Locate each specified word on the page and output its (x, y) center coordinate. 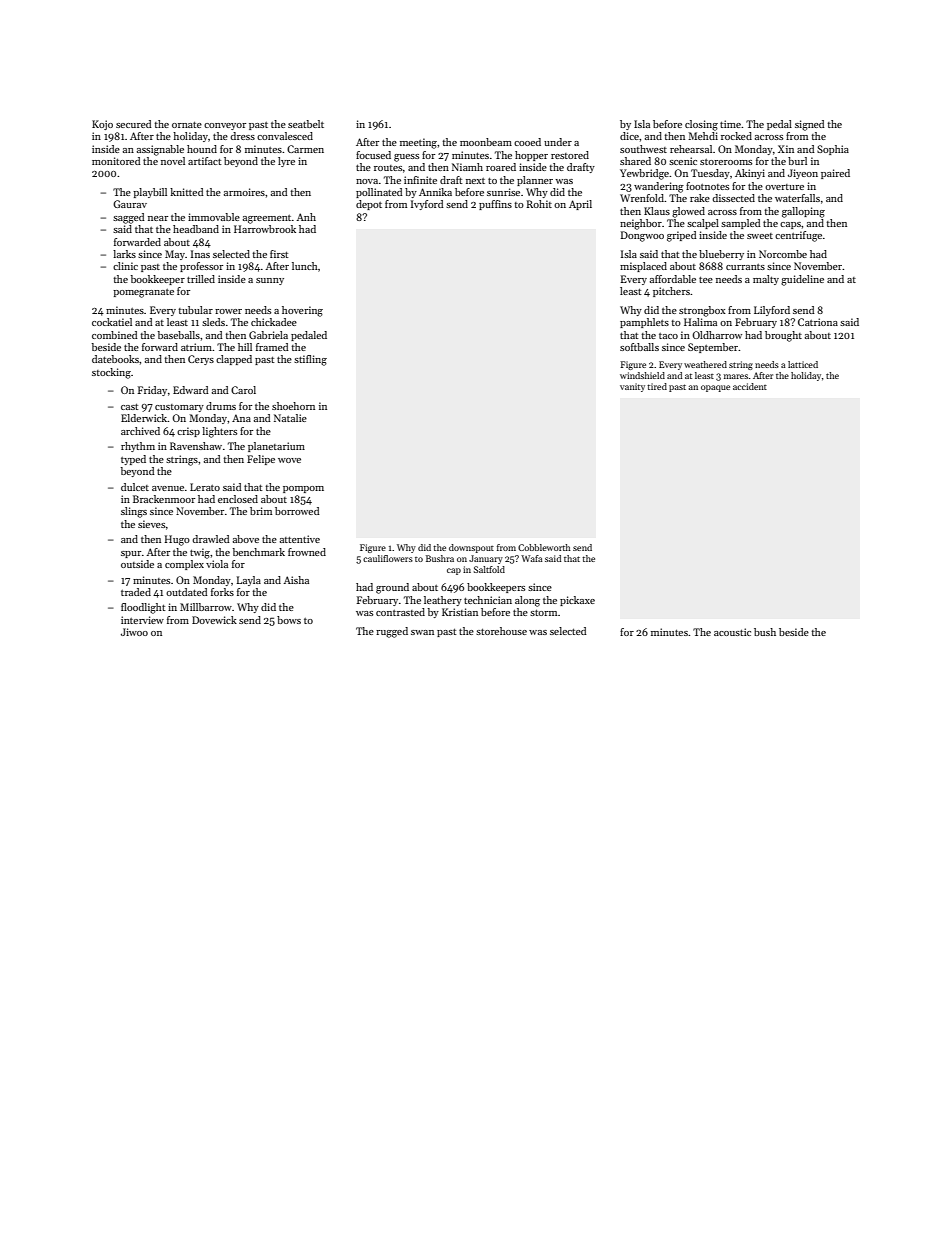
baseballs (179, 335)
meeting (418, 143)
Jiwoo (134, 632)
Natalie (290, 418)
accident (750, 386)
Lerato (205, 487)
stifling (310, 360)
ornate (187, 124)
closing (701, 125)
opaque (715, 388)
